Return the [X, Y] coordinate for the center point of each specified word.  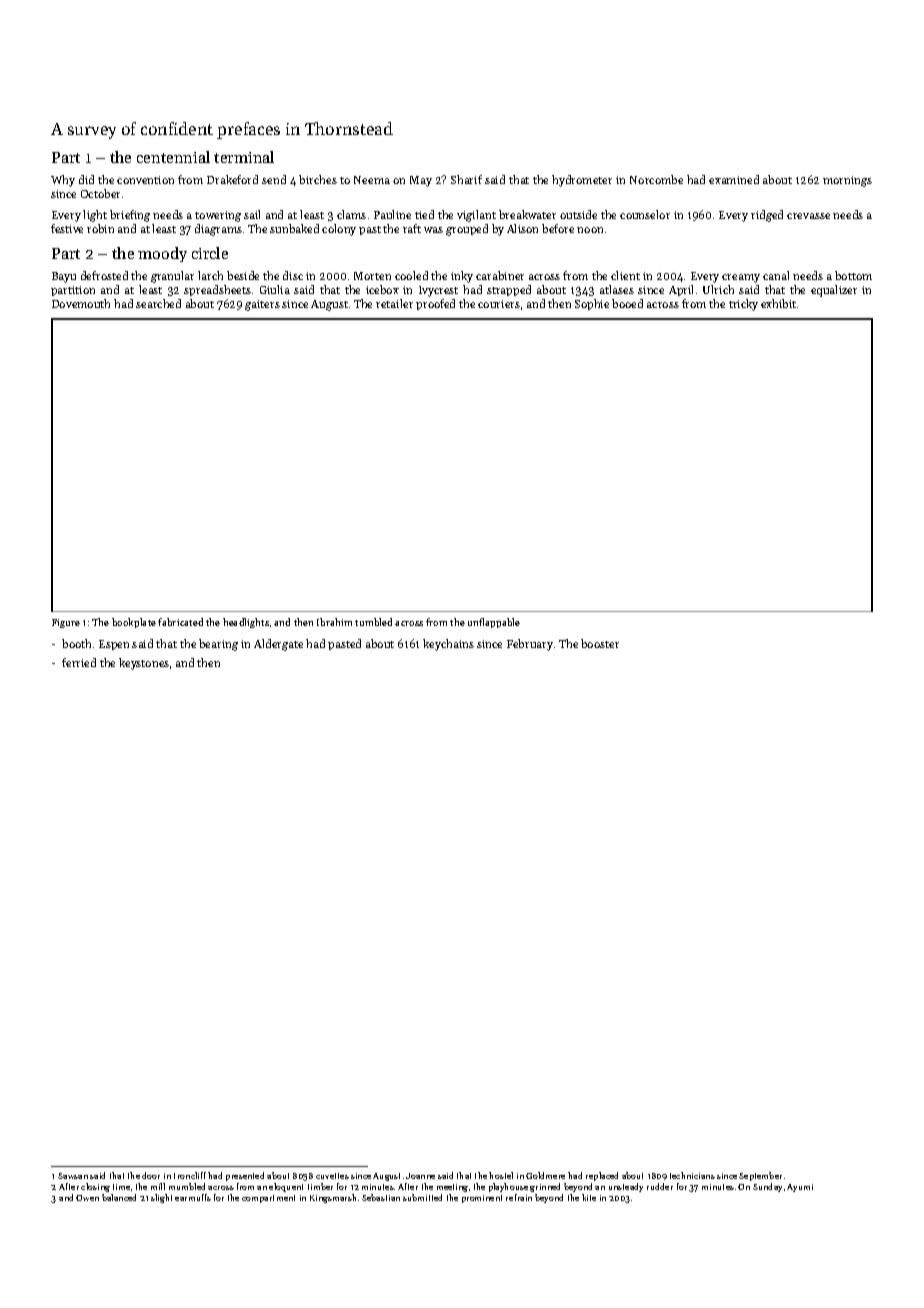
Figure [66, 623]
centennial [173, 157]
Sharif [466, 179]
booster [600, 643]
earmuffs [193, 1197]
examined [734, 179]
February [530, 645]
